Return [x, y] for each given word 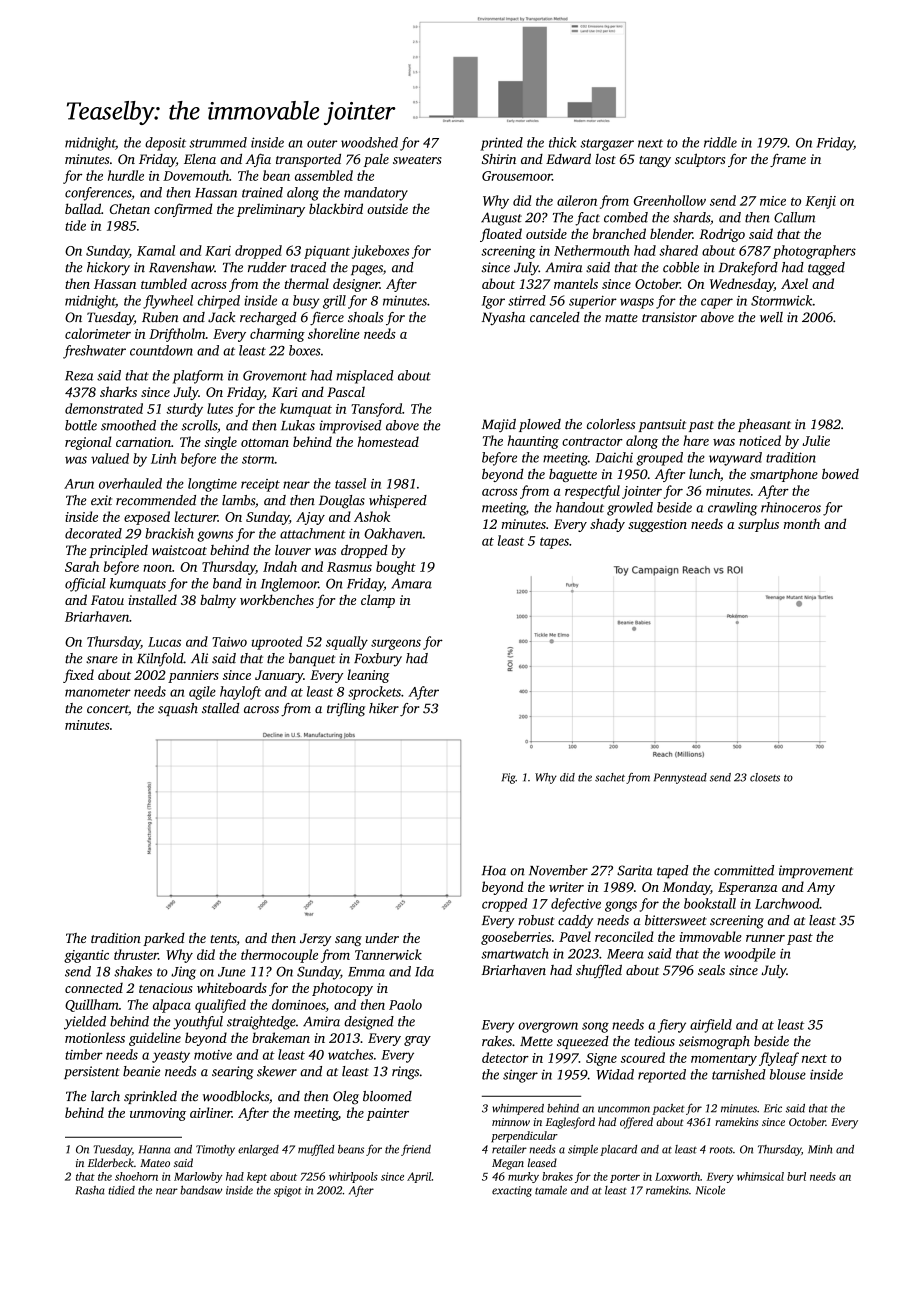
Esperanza [748, 888]
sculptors [700, 160]
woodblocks [236, 1096]
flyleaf [779, 1059]
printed [502, 144]
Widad [615, 1074]
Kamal [156, 250]
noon [157, 568]
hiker [384, 708]
